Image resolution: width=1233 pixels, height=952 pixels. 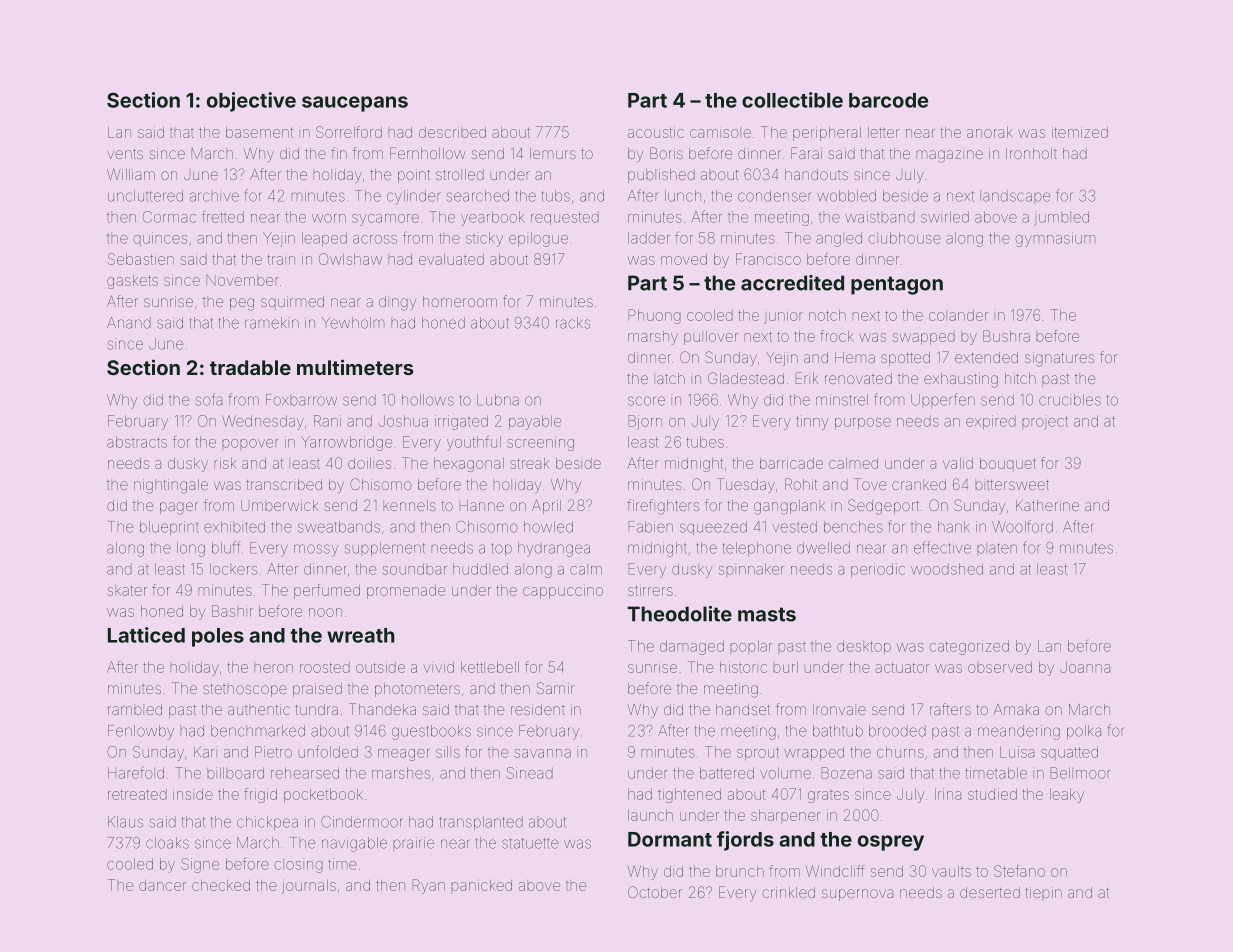 What do you see at coordinates (990, 132) in the screenshot?
I see `anorak` at bounding box center [990, 132].
